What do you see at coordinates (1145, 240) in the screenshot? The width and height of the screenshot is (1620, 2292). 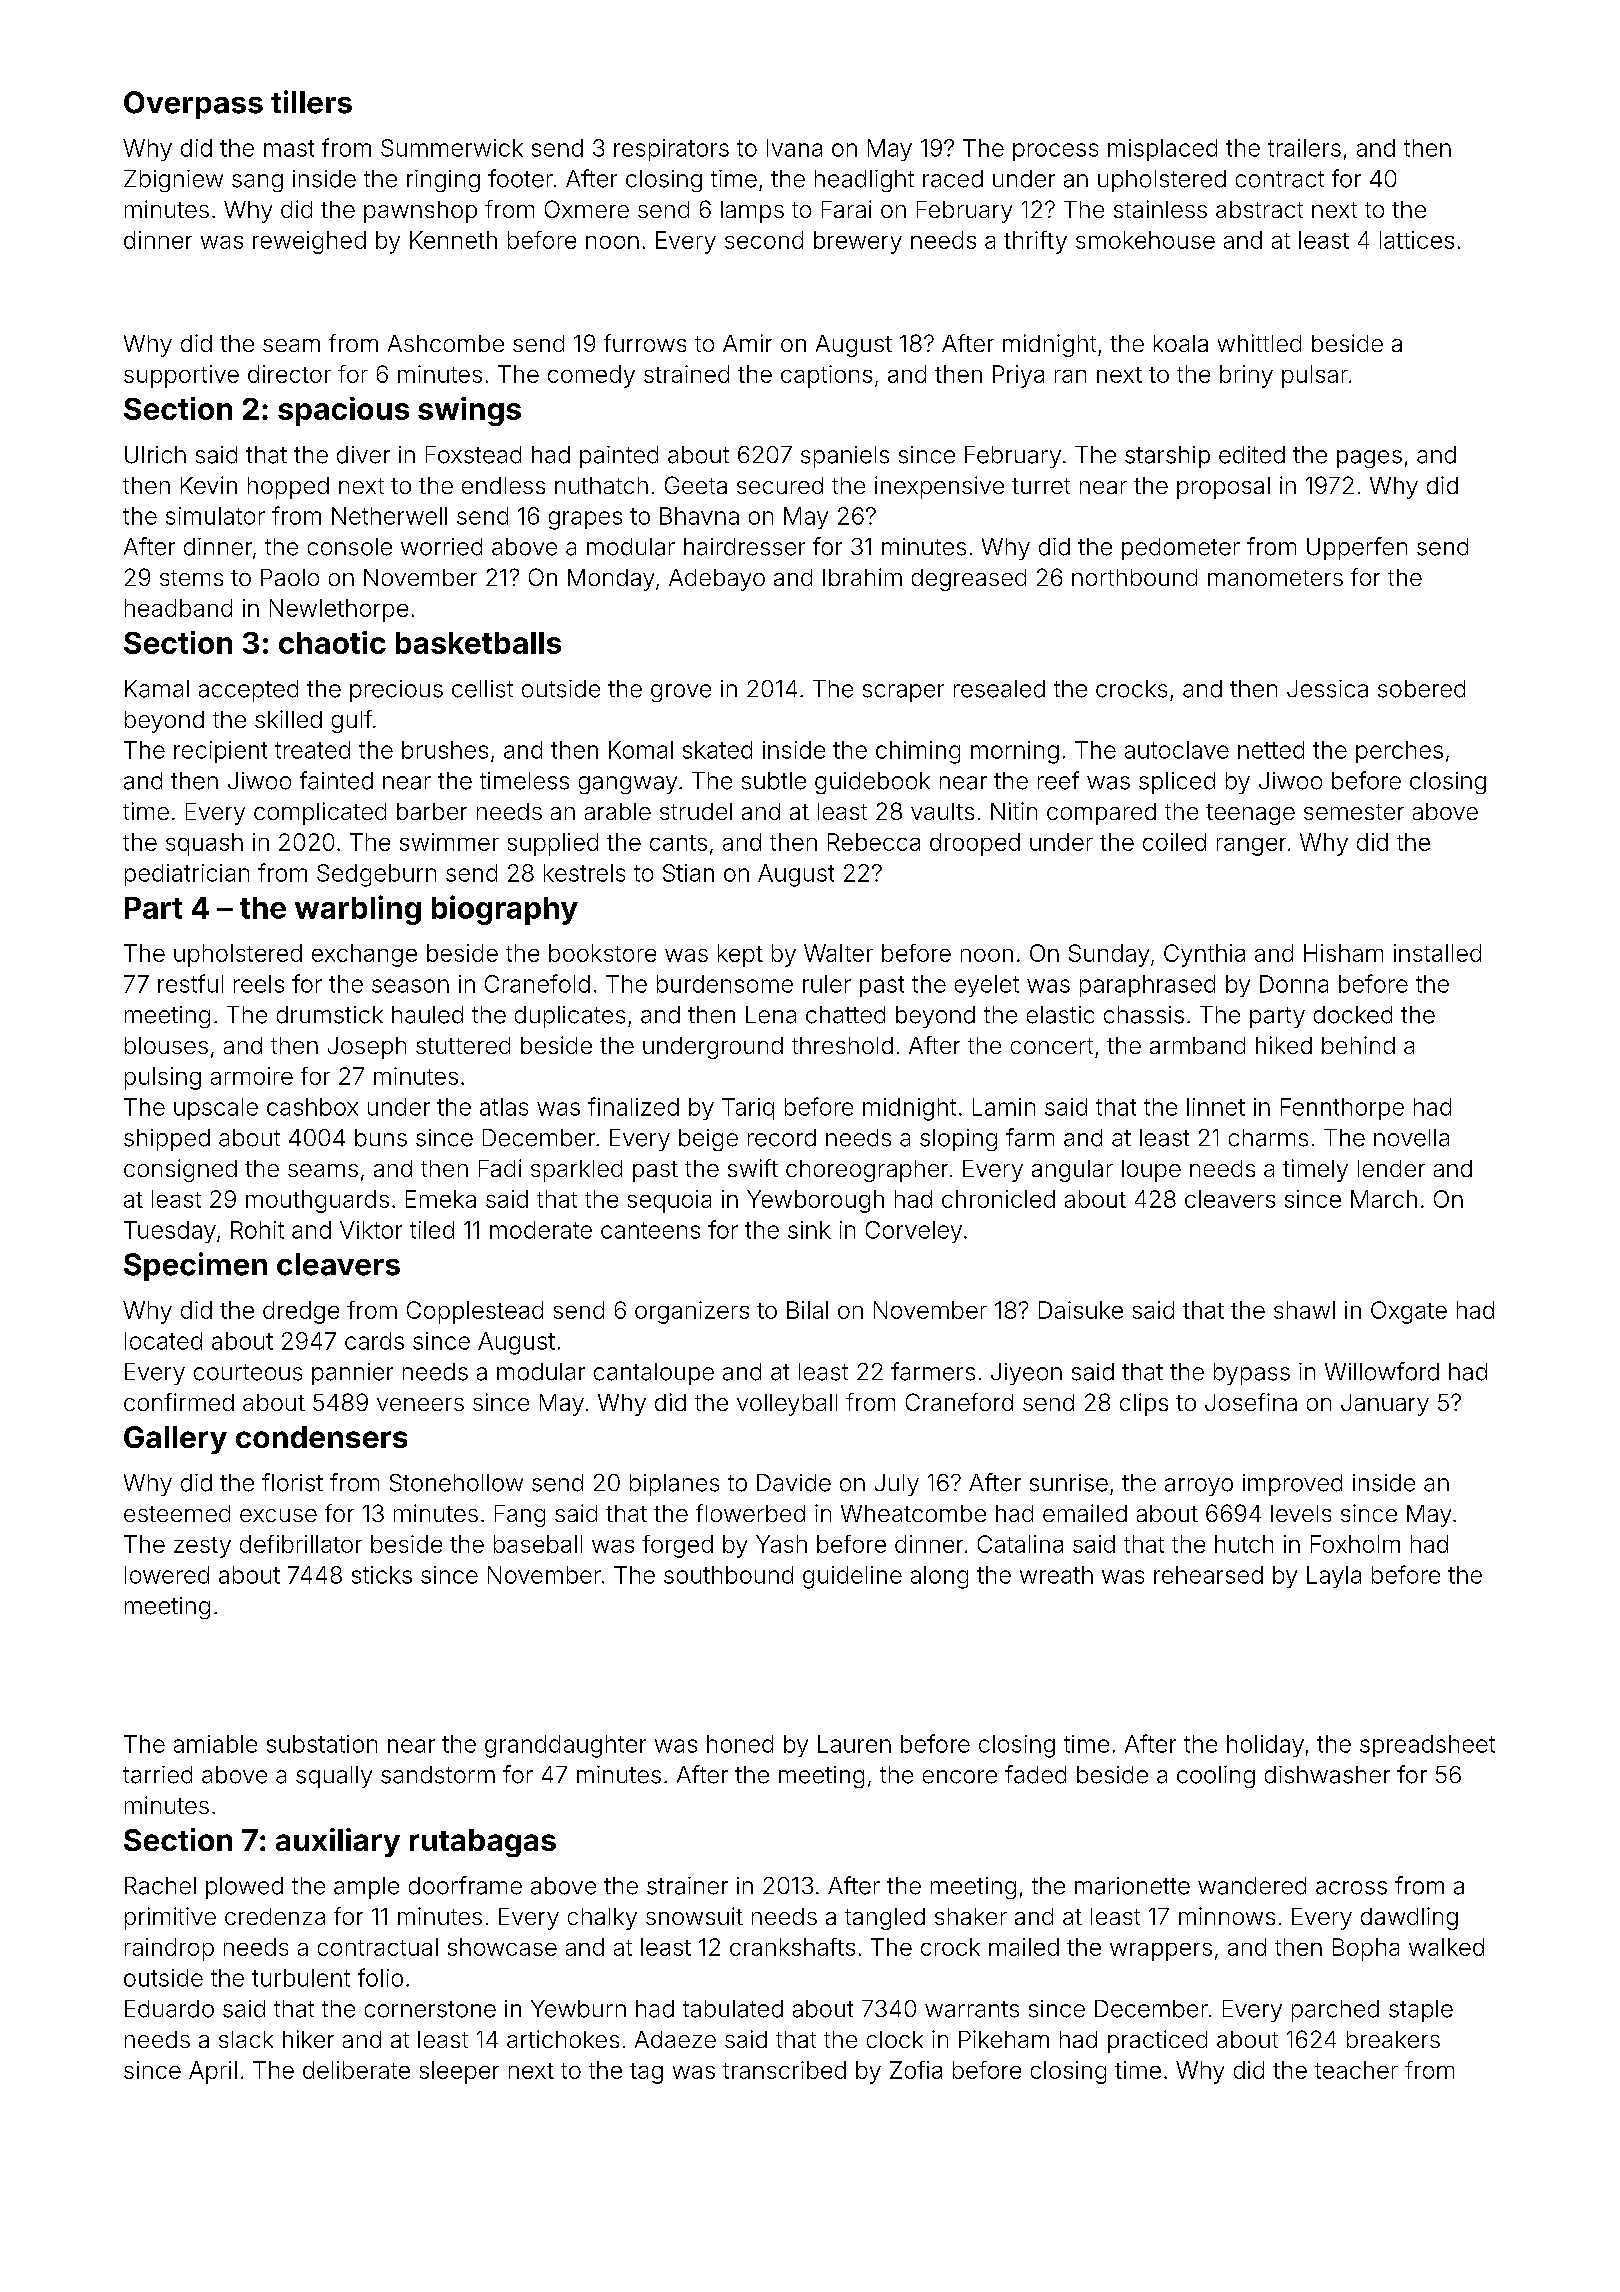 I see `smokehouse` at bounding box center [1145, 240].
